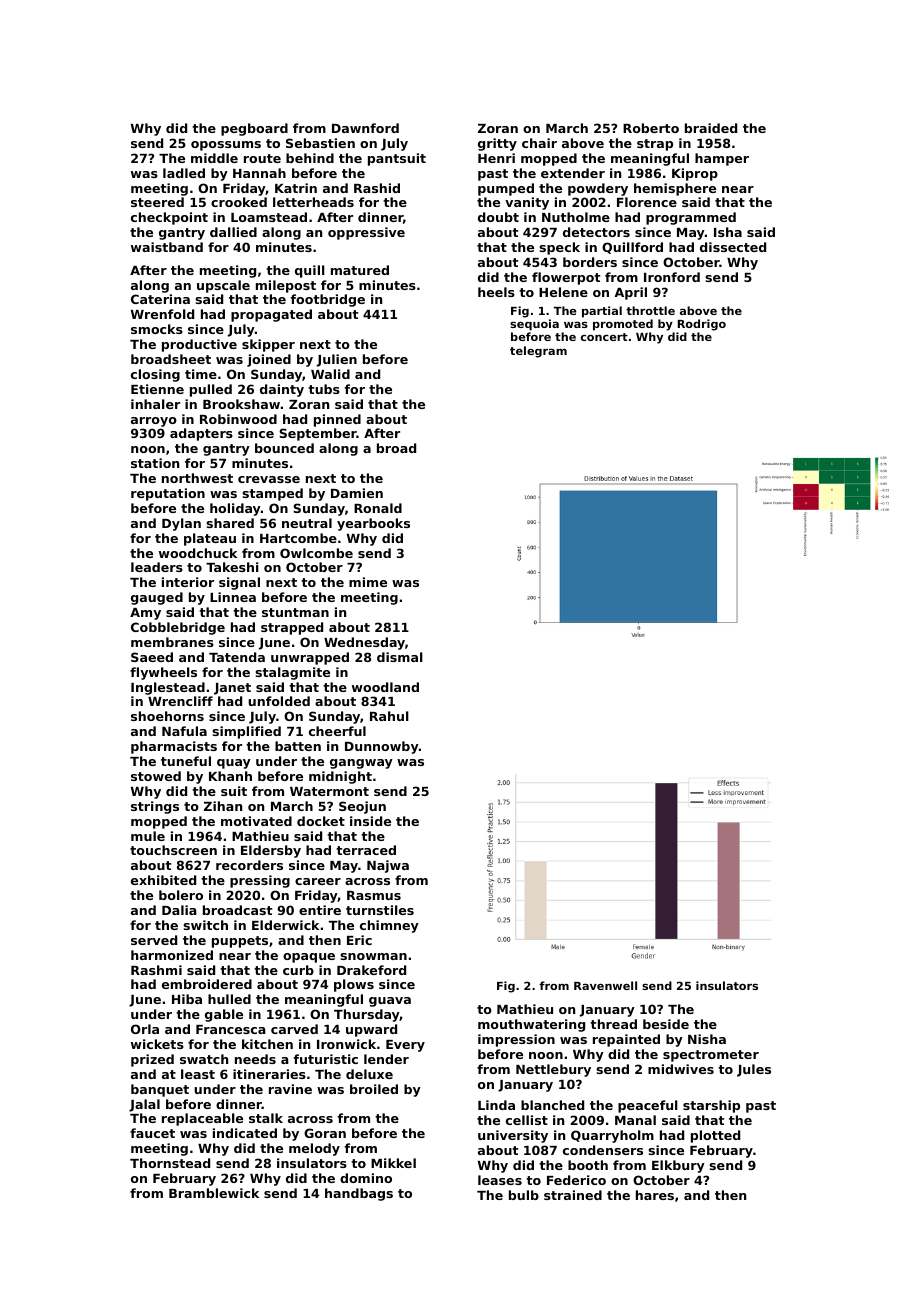  I want to click on dismal, so click(400, 657).
